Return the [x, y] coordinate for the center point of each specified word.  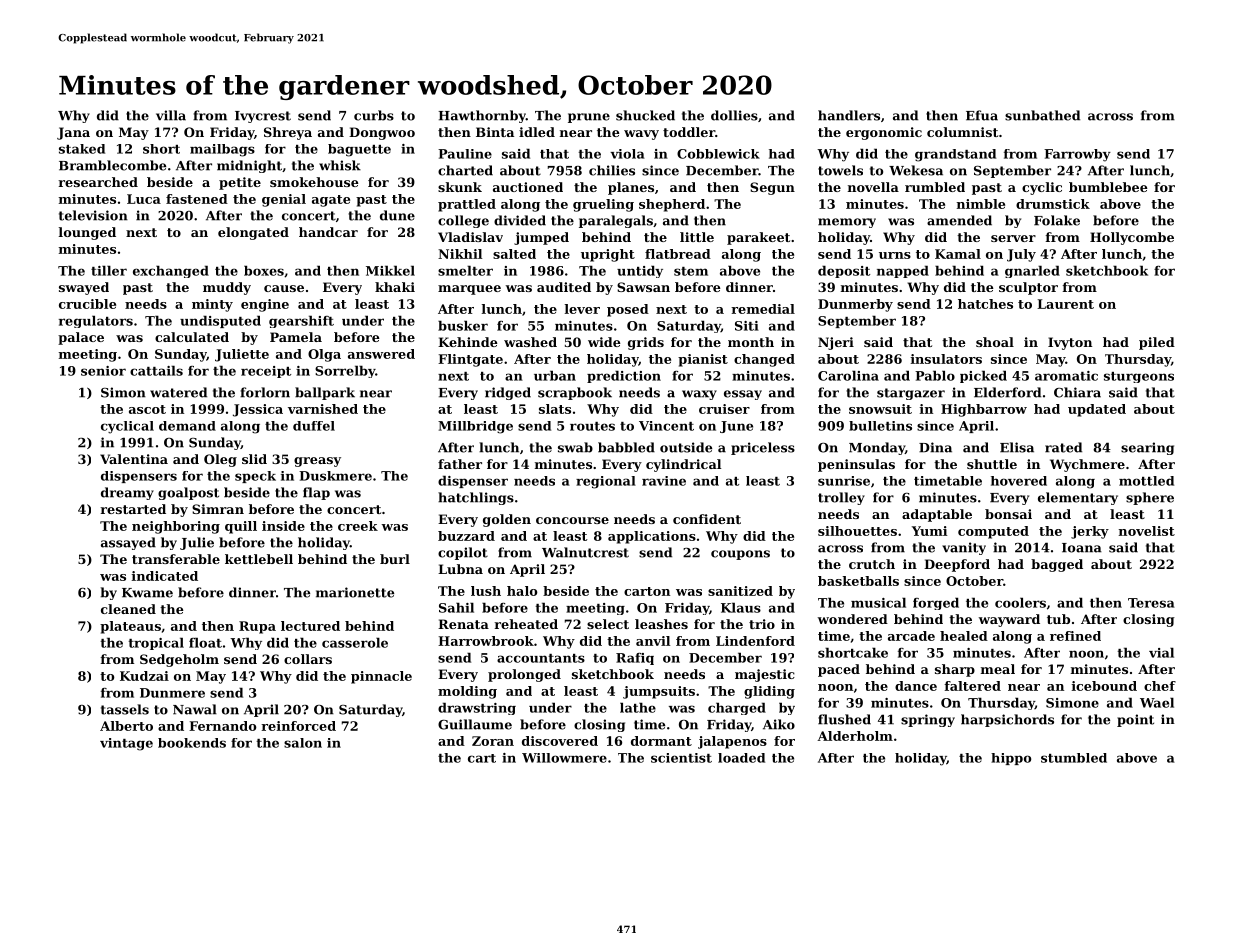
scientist [681, 758]
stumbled [1074, 758]
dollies [734, 115]
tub [1058, 619]
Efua [982, 115]
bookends [192, 743]
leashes [661, 624]
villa [171, 115]
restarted [133, 509]
